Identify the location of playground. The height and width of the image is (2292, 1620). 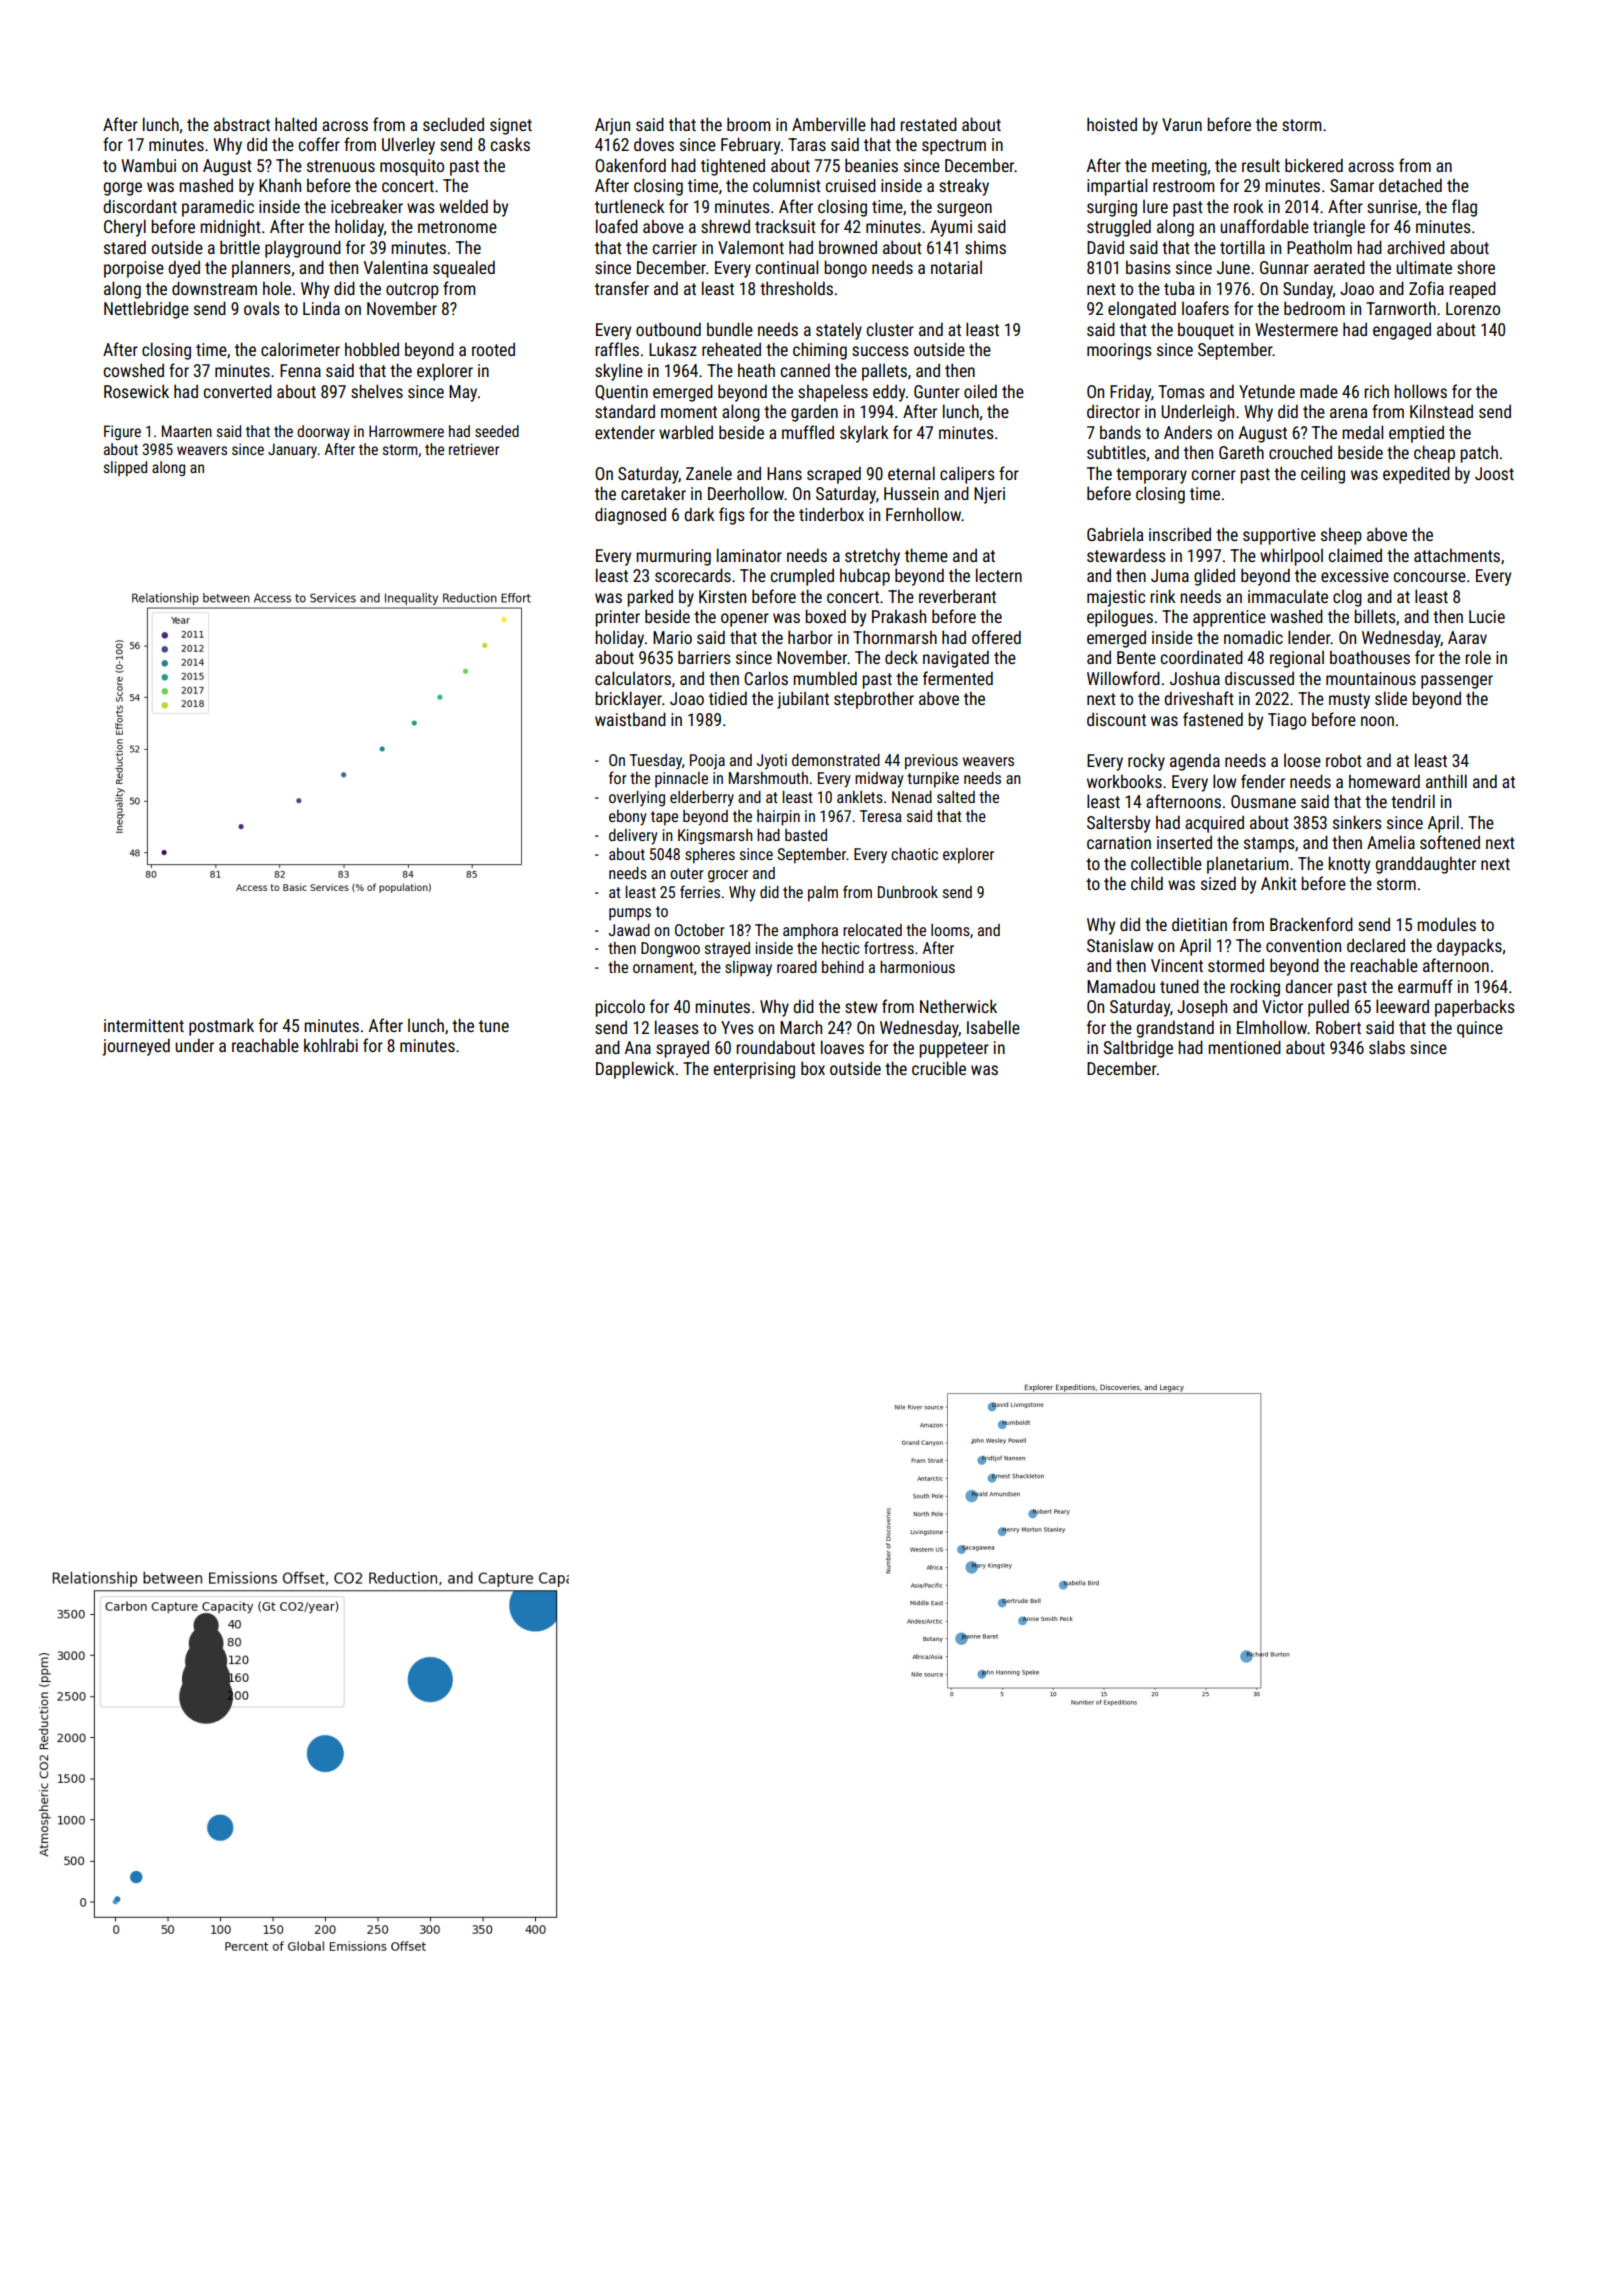
(303, 249).
